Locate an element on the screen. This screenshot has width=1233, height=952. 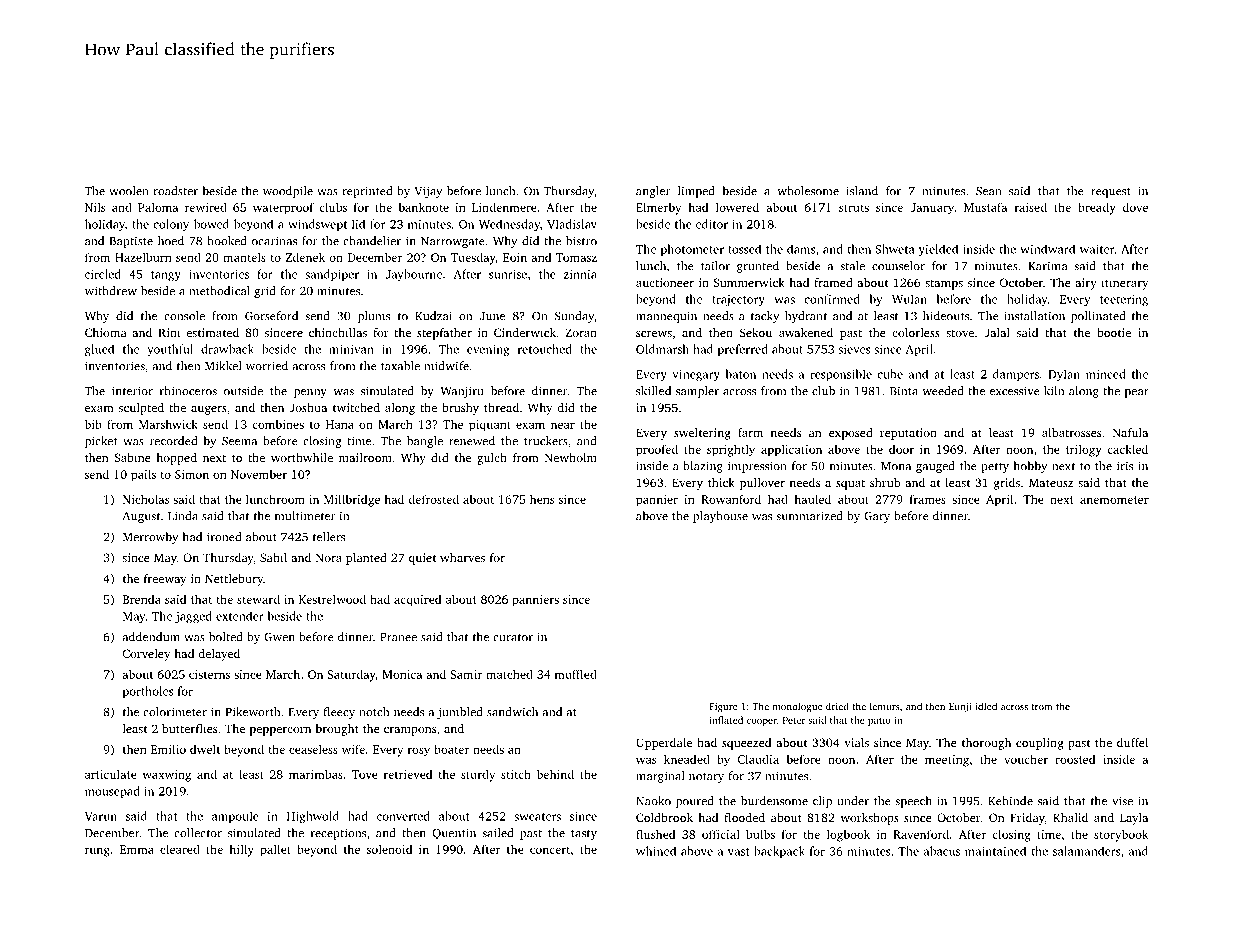
Wanjiru is located at coordinates (461, 392).
